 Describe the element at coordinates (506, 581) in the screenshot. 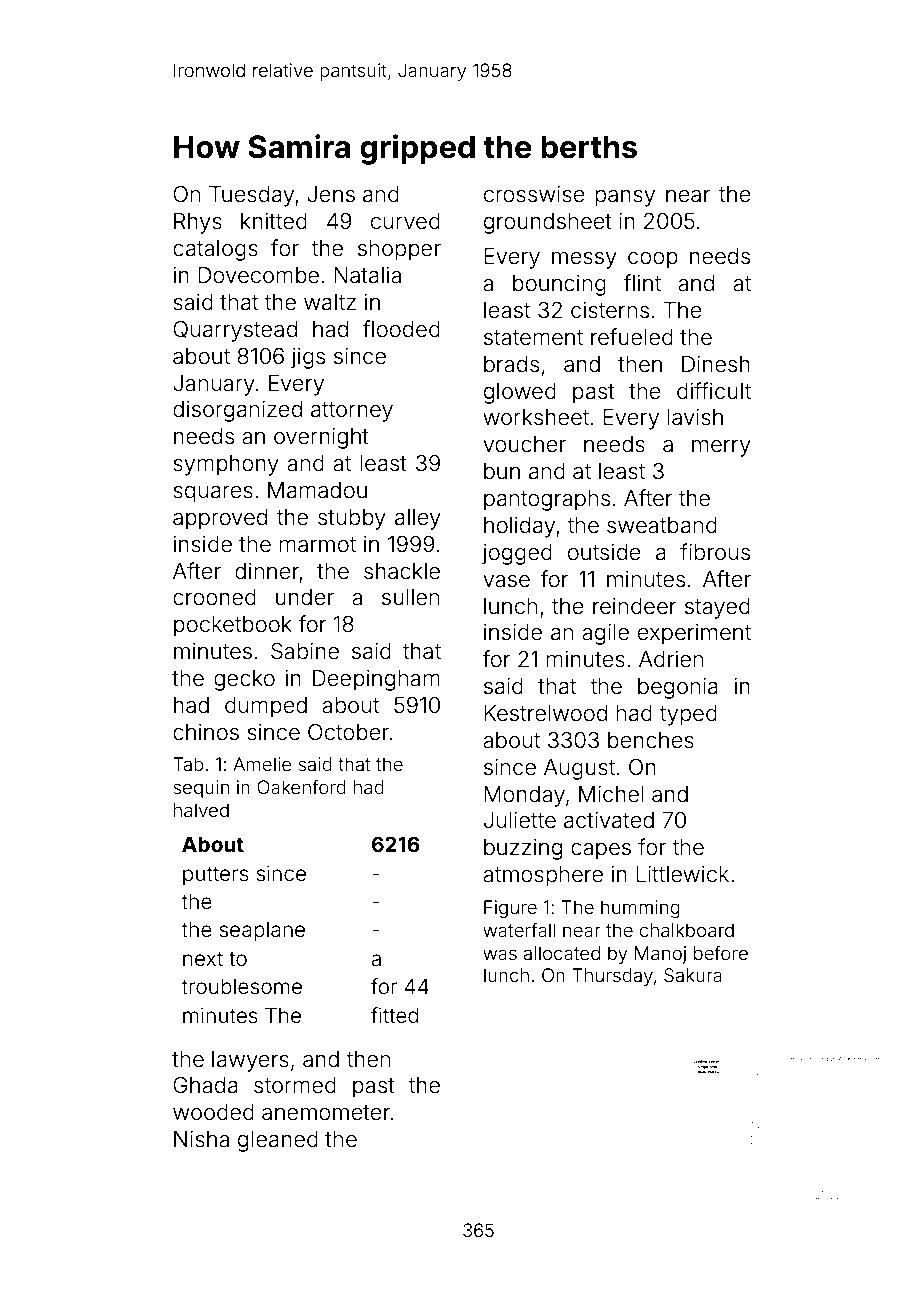

I see `vase` at that location.
